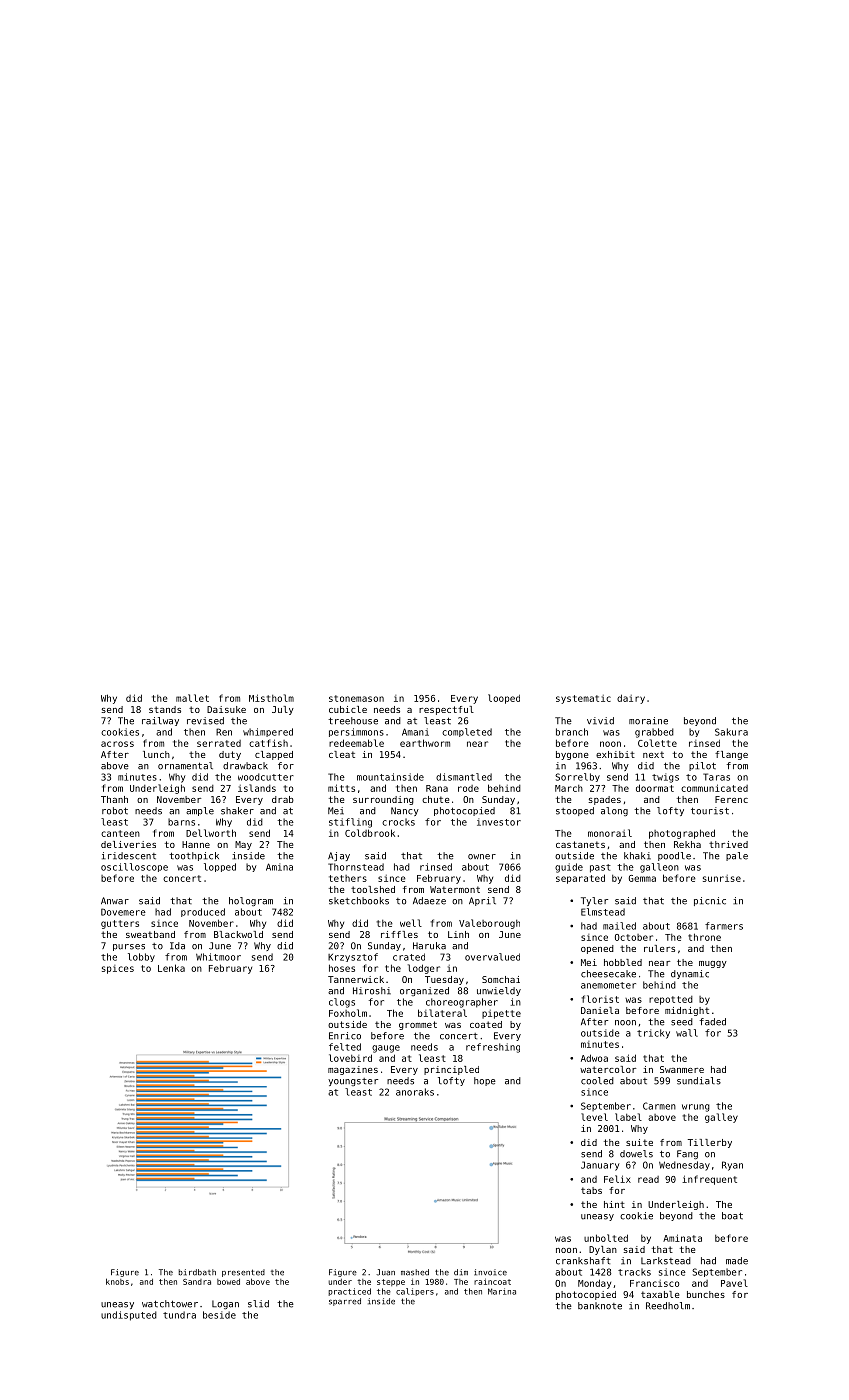 The image size is (849, 1400). What do you see at coordinates (446, 710) in the screenshot?
I see `respectful` at bounding box center [446, 710].
